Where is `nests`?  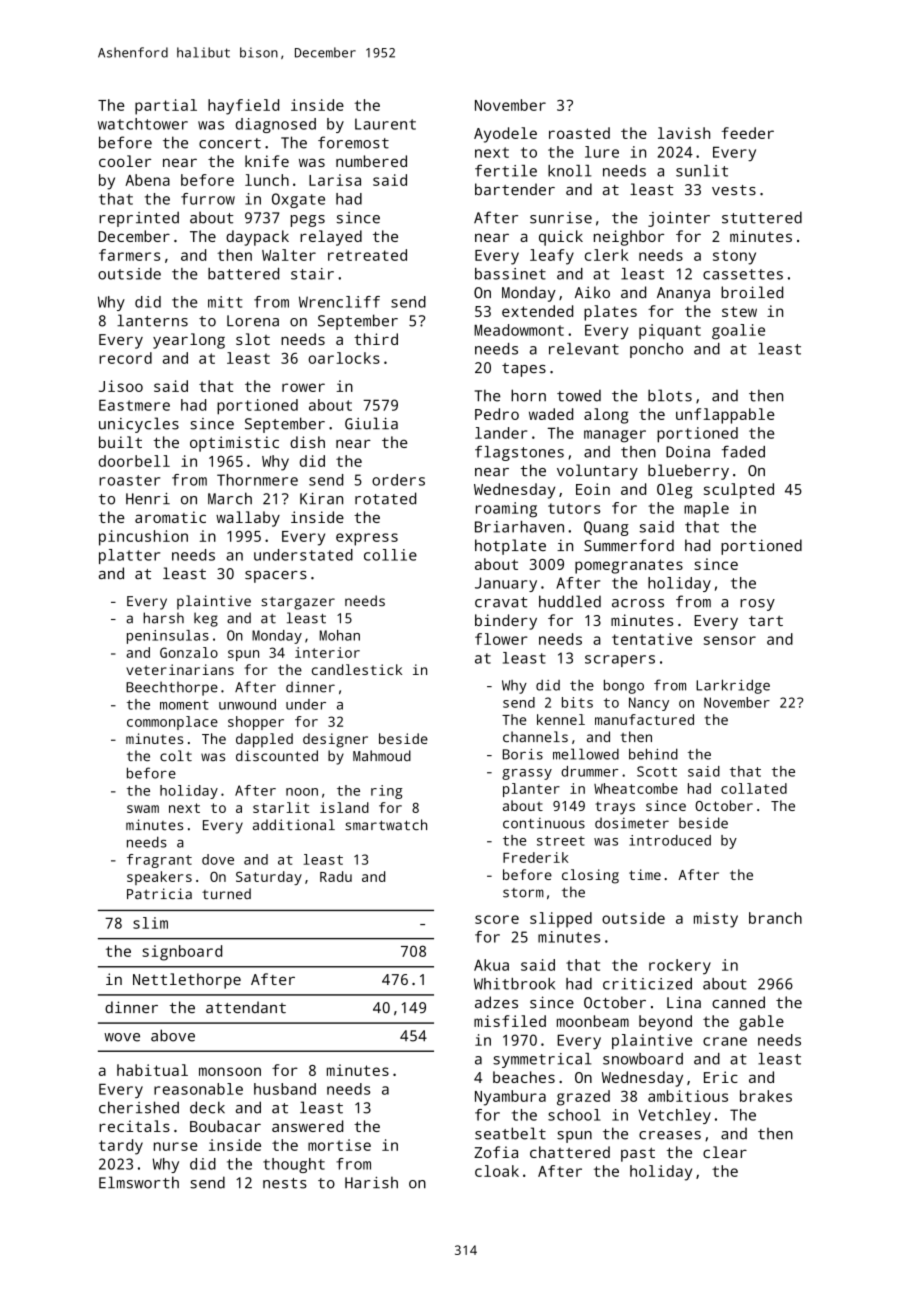
nests is located at coordinates (285, 1183).
